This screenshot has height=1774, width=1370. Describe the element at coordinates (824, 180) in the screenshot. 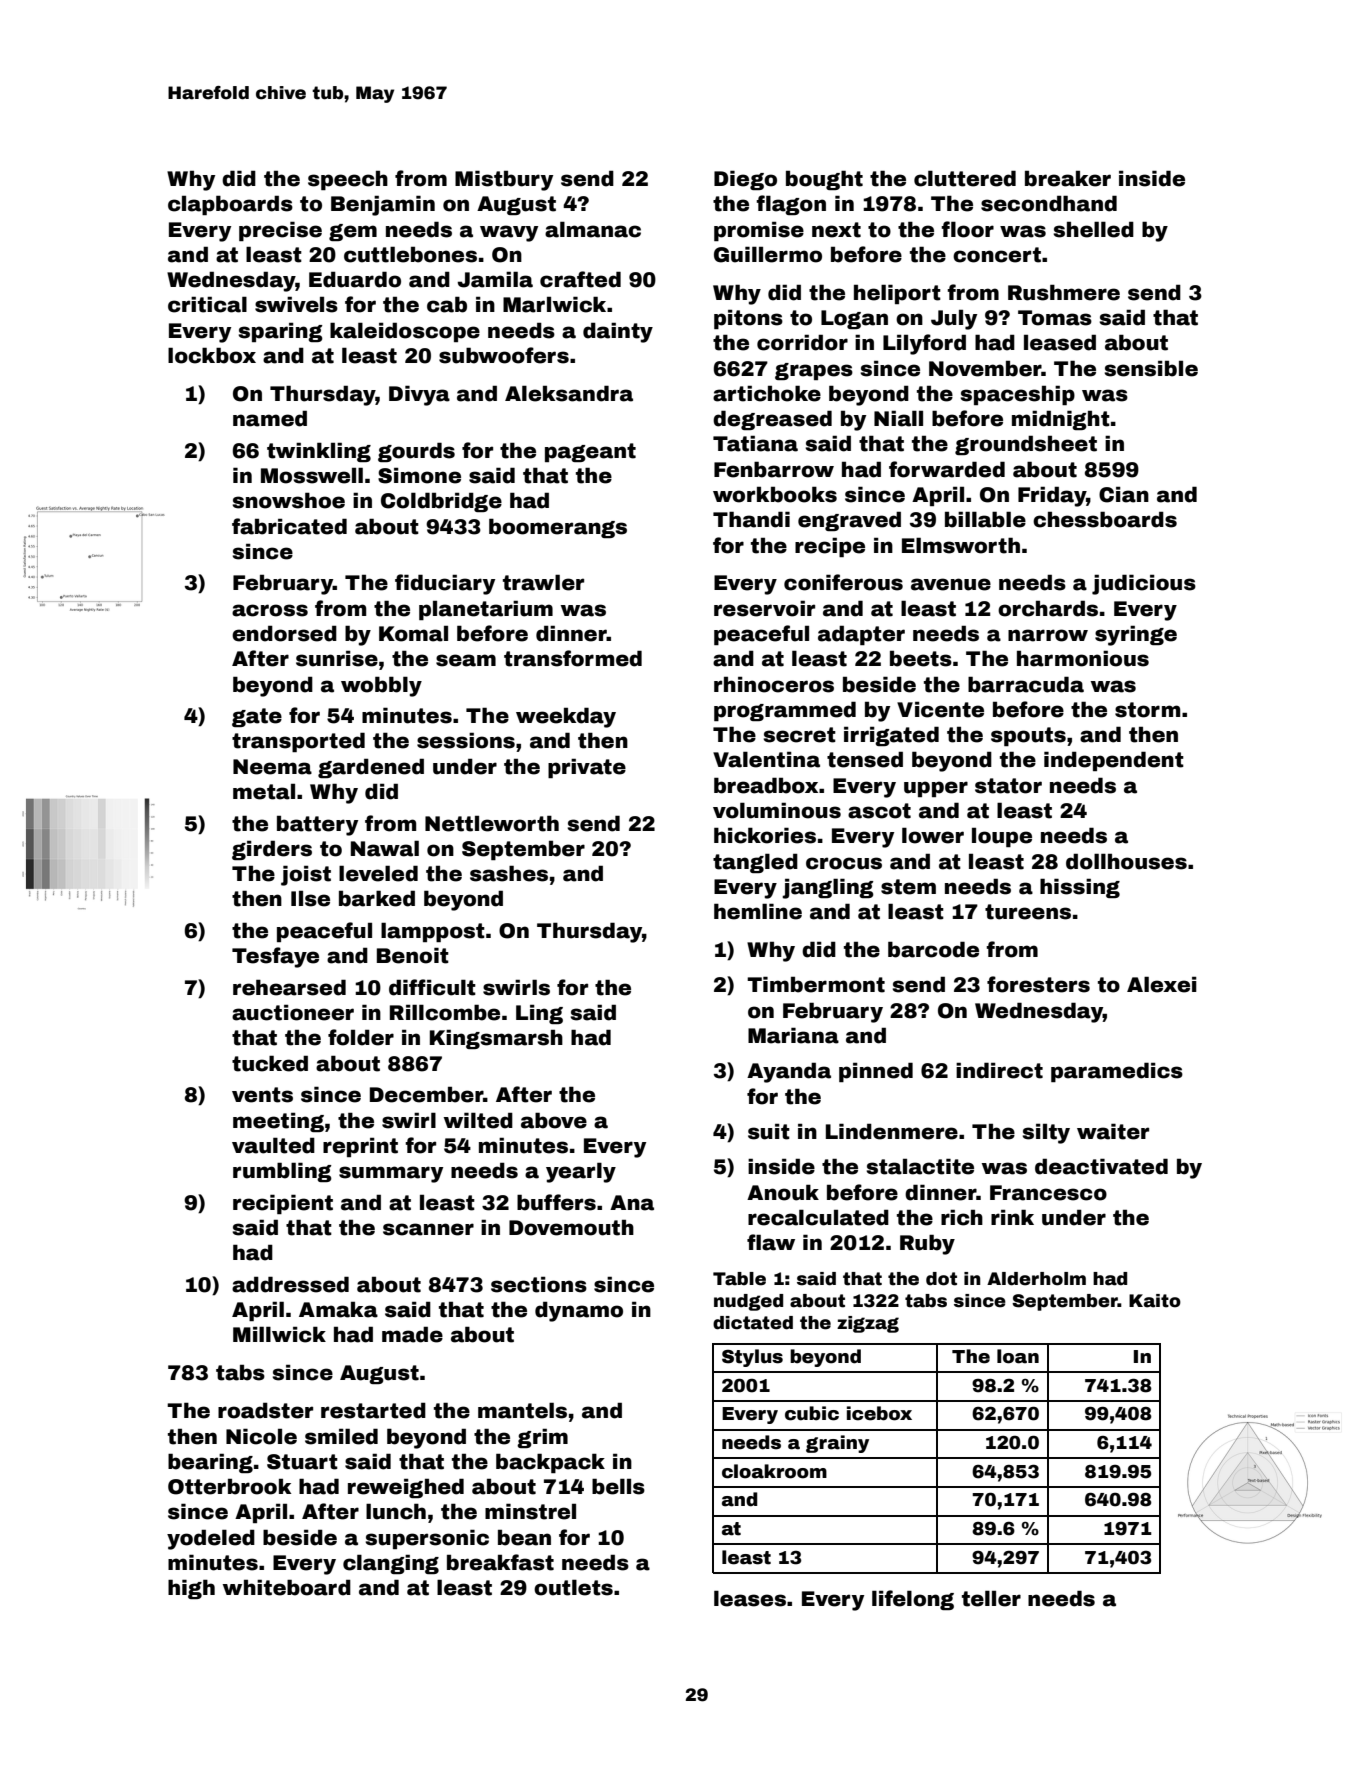

I see `bought` at that location.
